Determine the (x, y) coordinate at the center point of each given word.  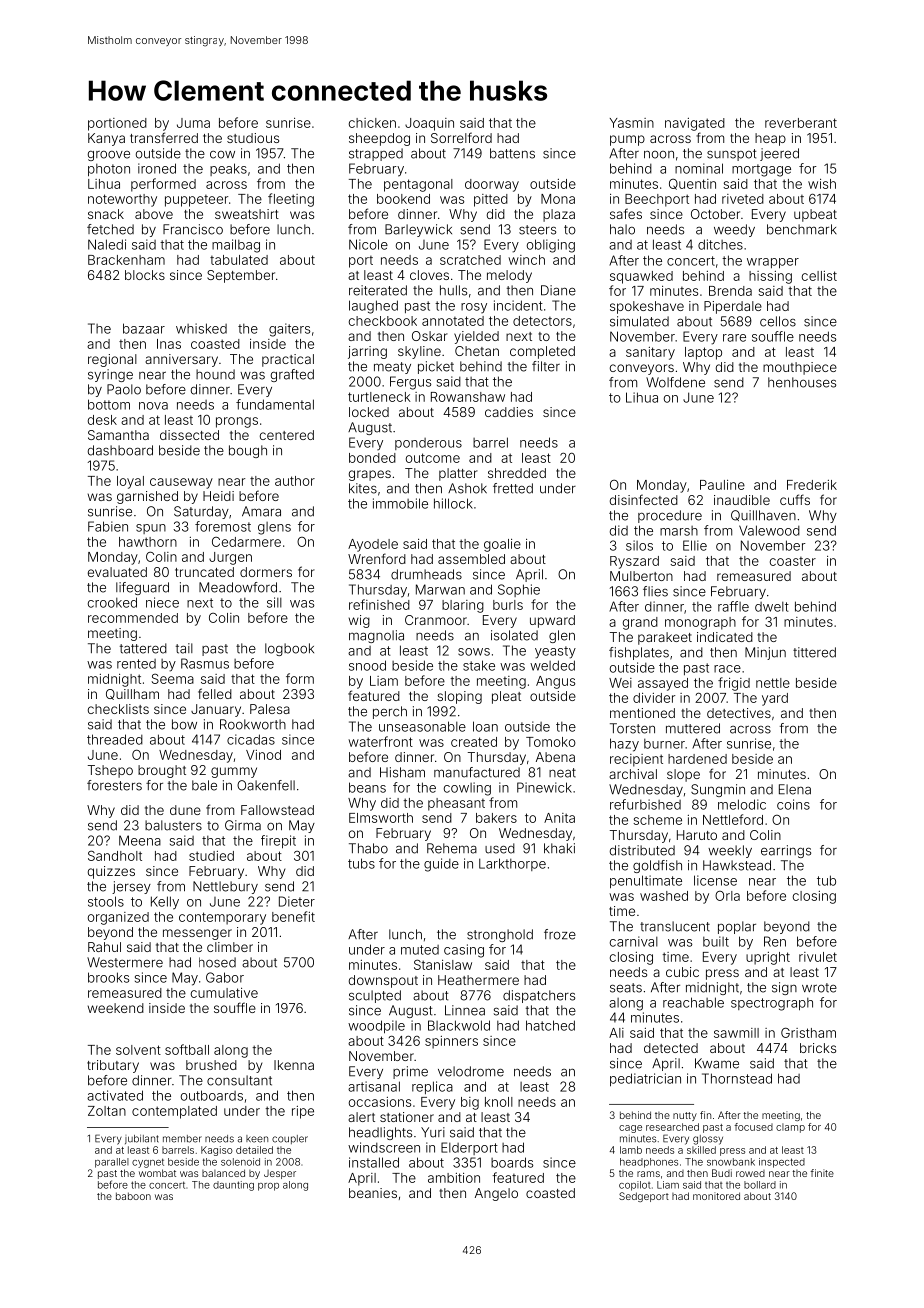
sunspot (731, 155)
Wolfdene (675, 382)
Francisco (193, 229)
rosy (474, 308)
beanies (373, 1193)
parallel (112, 1163)
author (295, 481)
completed (542, 352)
